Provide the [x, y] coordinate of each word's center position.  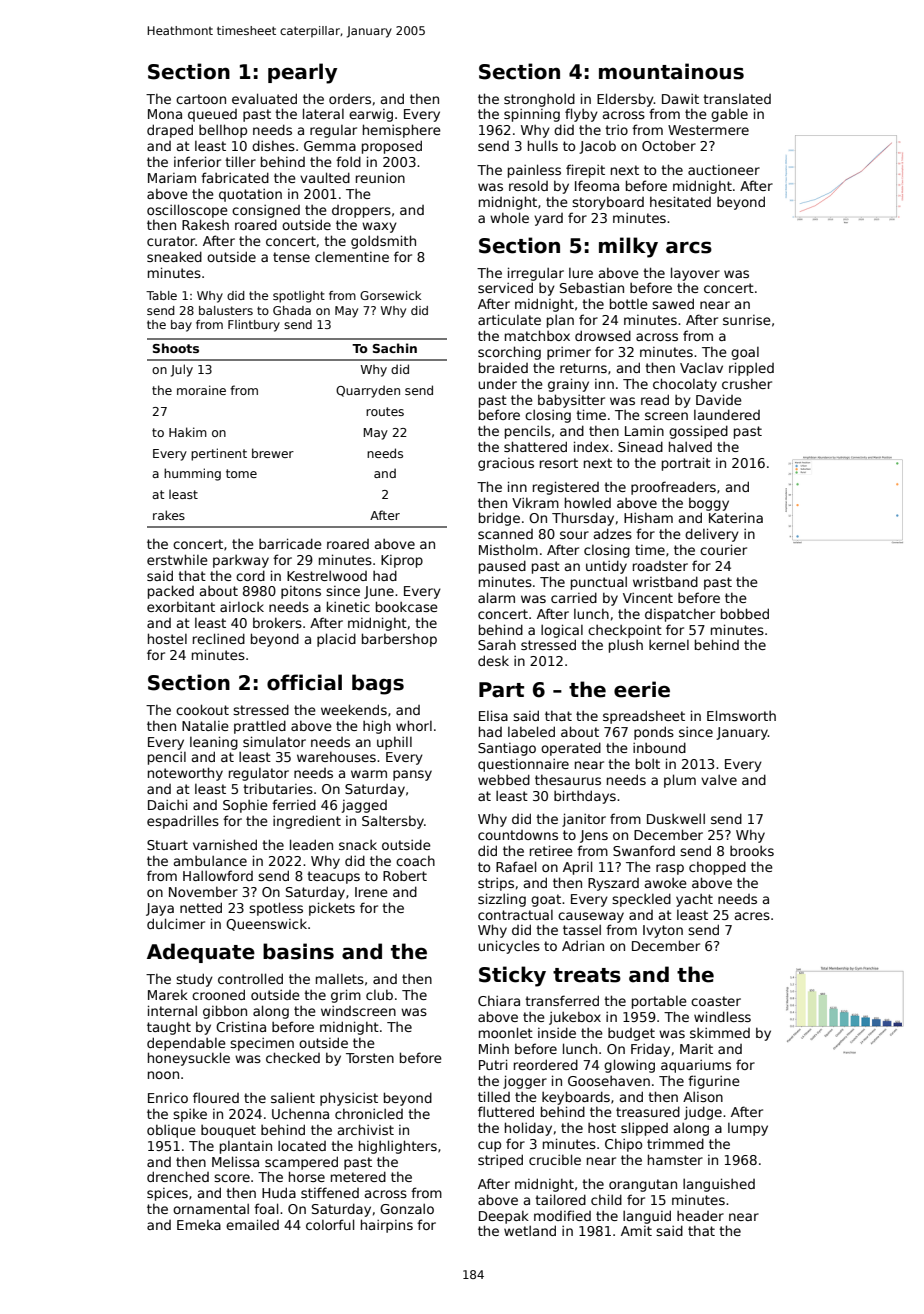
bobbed [745, 613]
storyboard [608, 203]
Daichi [167, 804]
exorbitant [181, 607]
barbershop [399, 640]
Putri [493, 1064]
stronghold [539, 100]
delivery [712, 535]
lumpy [748, 1129]
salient [293, 1097]
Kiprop [402, 561]
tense [291, 257]
